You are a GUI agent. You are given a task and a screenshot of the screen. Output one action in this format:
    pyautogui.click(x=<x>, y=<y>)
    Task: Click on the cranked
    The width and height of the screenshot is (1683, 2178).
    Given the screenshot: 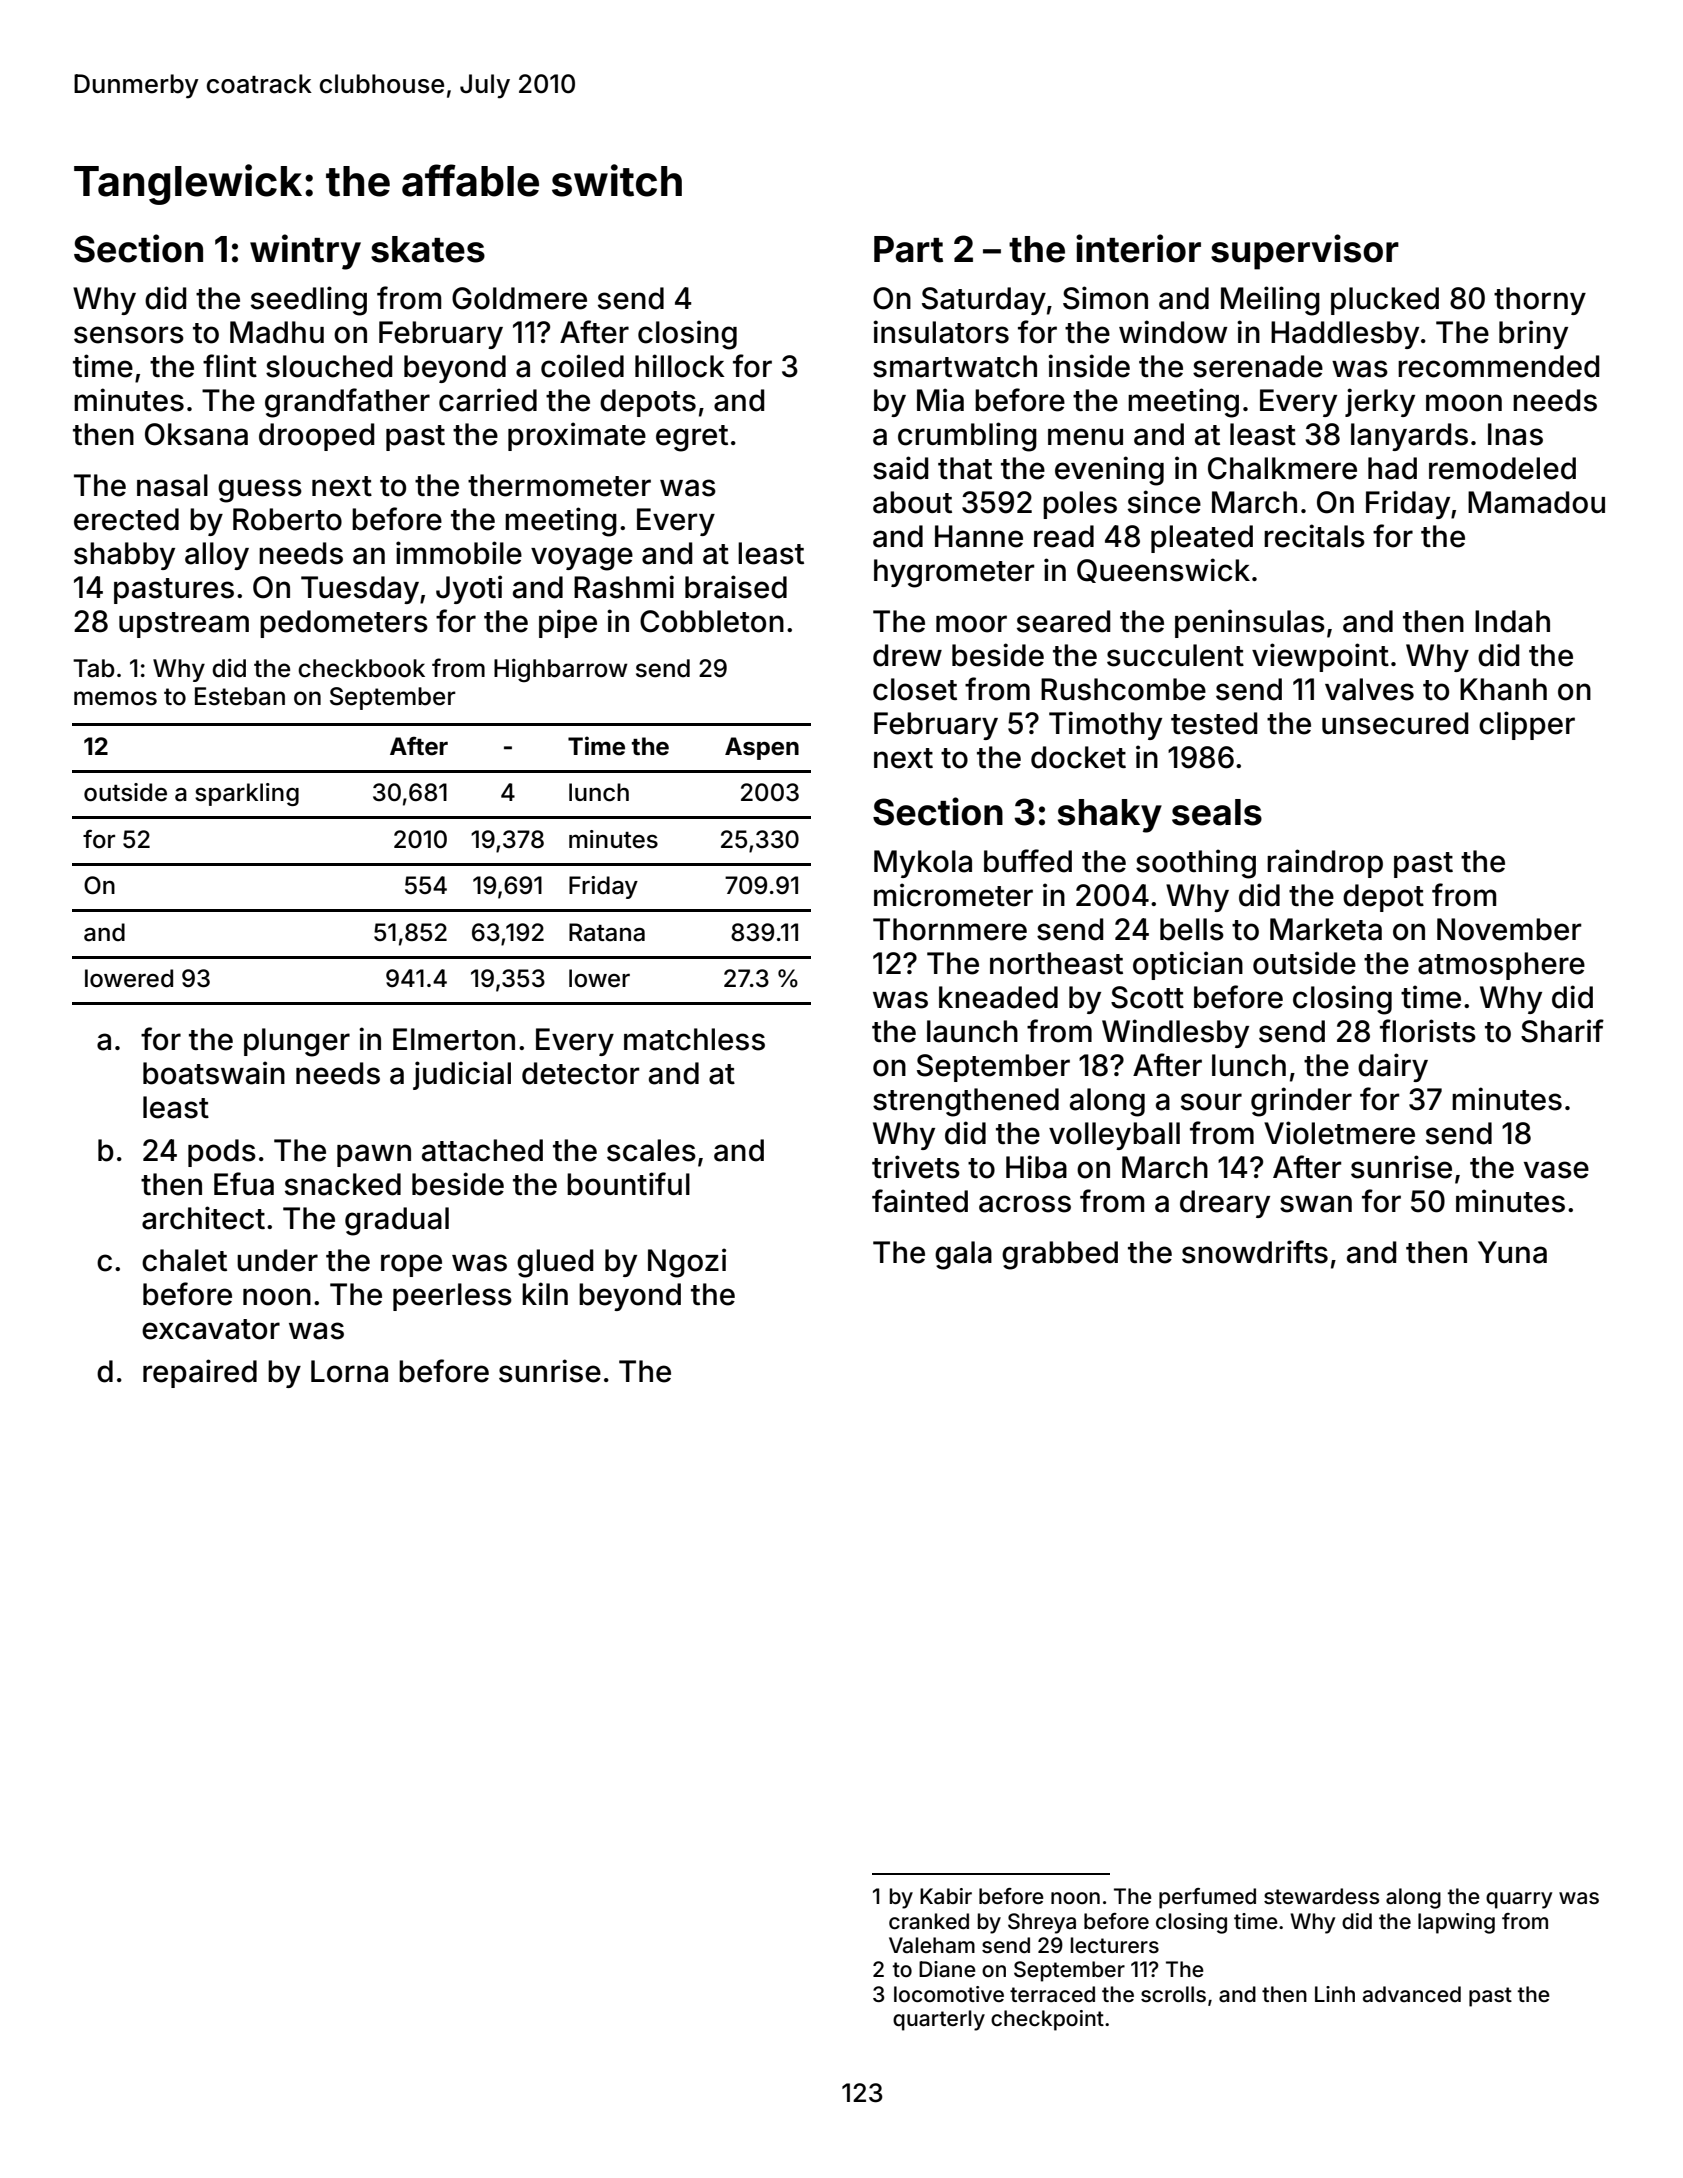 What is the action you would take?
    pyautogui.click(x=929, y=1921)
